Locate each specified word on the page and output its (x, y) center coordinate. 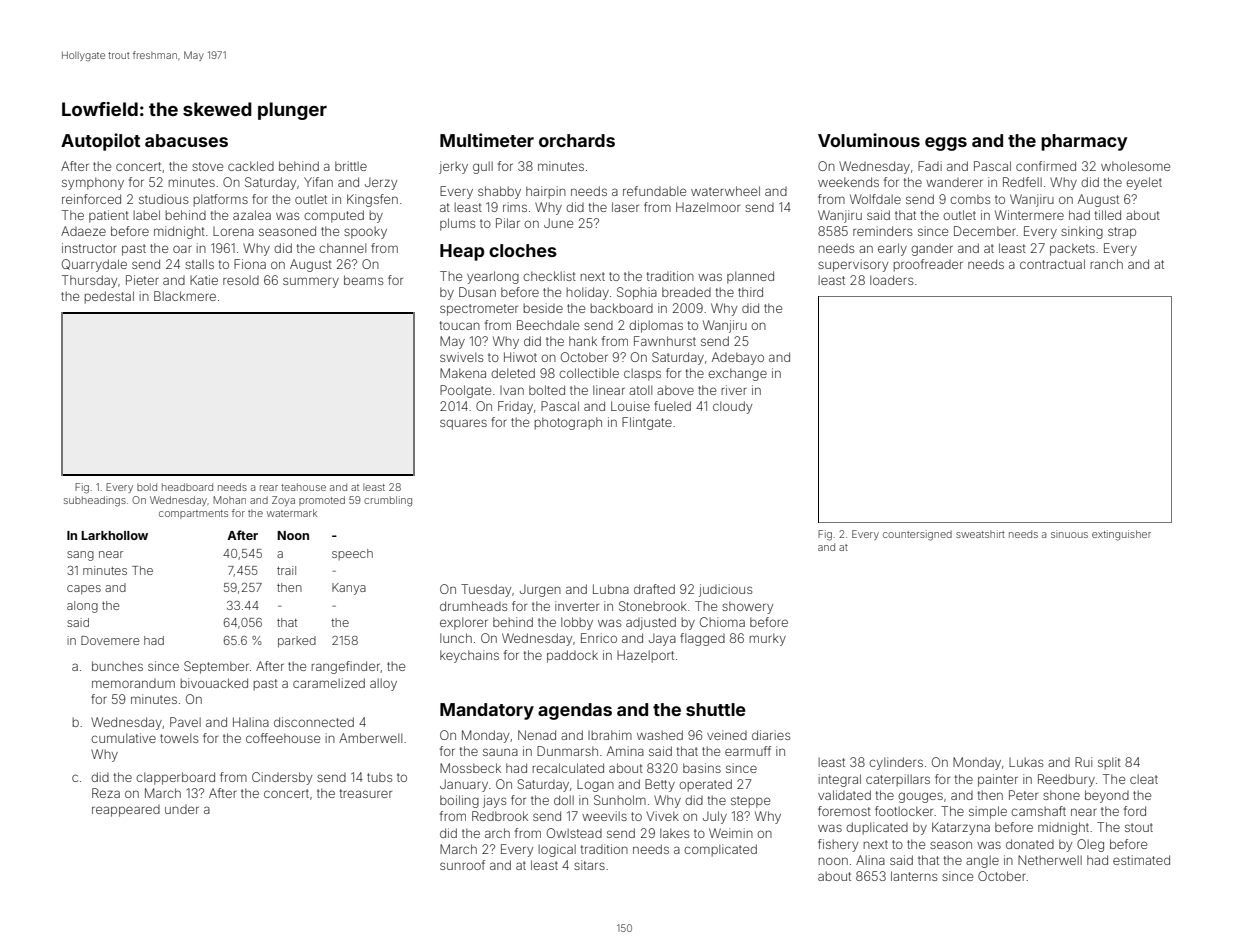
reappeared (126, 811)
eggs (946, 144)
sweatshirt (980, 534)
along (82, 607)
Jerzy (381, 183)
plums (457, 224)
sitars (589, 865)
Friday (515, 407)
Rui (1083, 762)
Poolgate (465, 391)
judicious (725, 590)
